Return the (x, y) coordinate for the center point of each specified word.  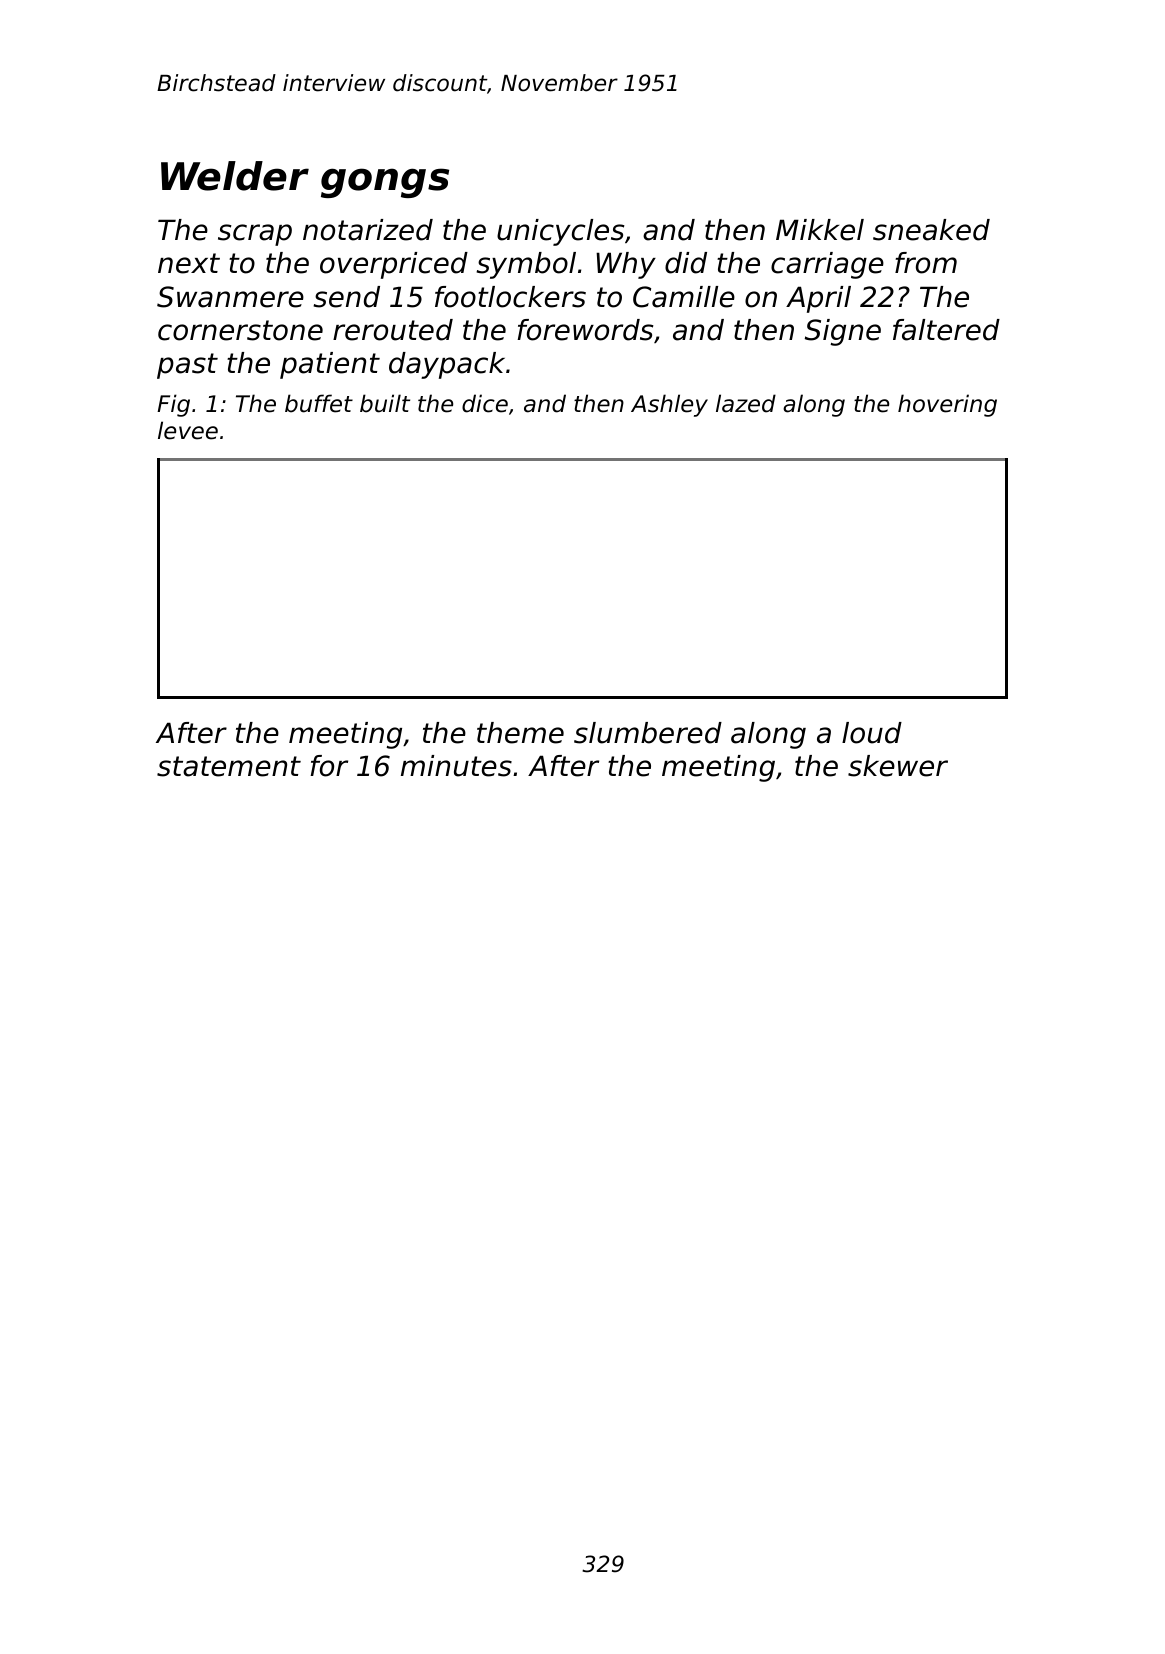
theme (520, 733)
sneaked (931, 230)
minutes (456, 766)
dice (485, 403)
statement (229, 766)
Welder (235, 176)
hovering (947, 405)
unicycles (561, 232)
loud (872, 733)
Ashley (669, 405)
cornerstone (240, 330)
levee (188, 430)
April (818, 299)
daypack (447, 365)
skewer (898, 766)
